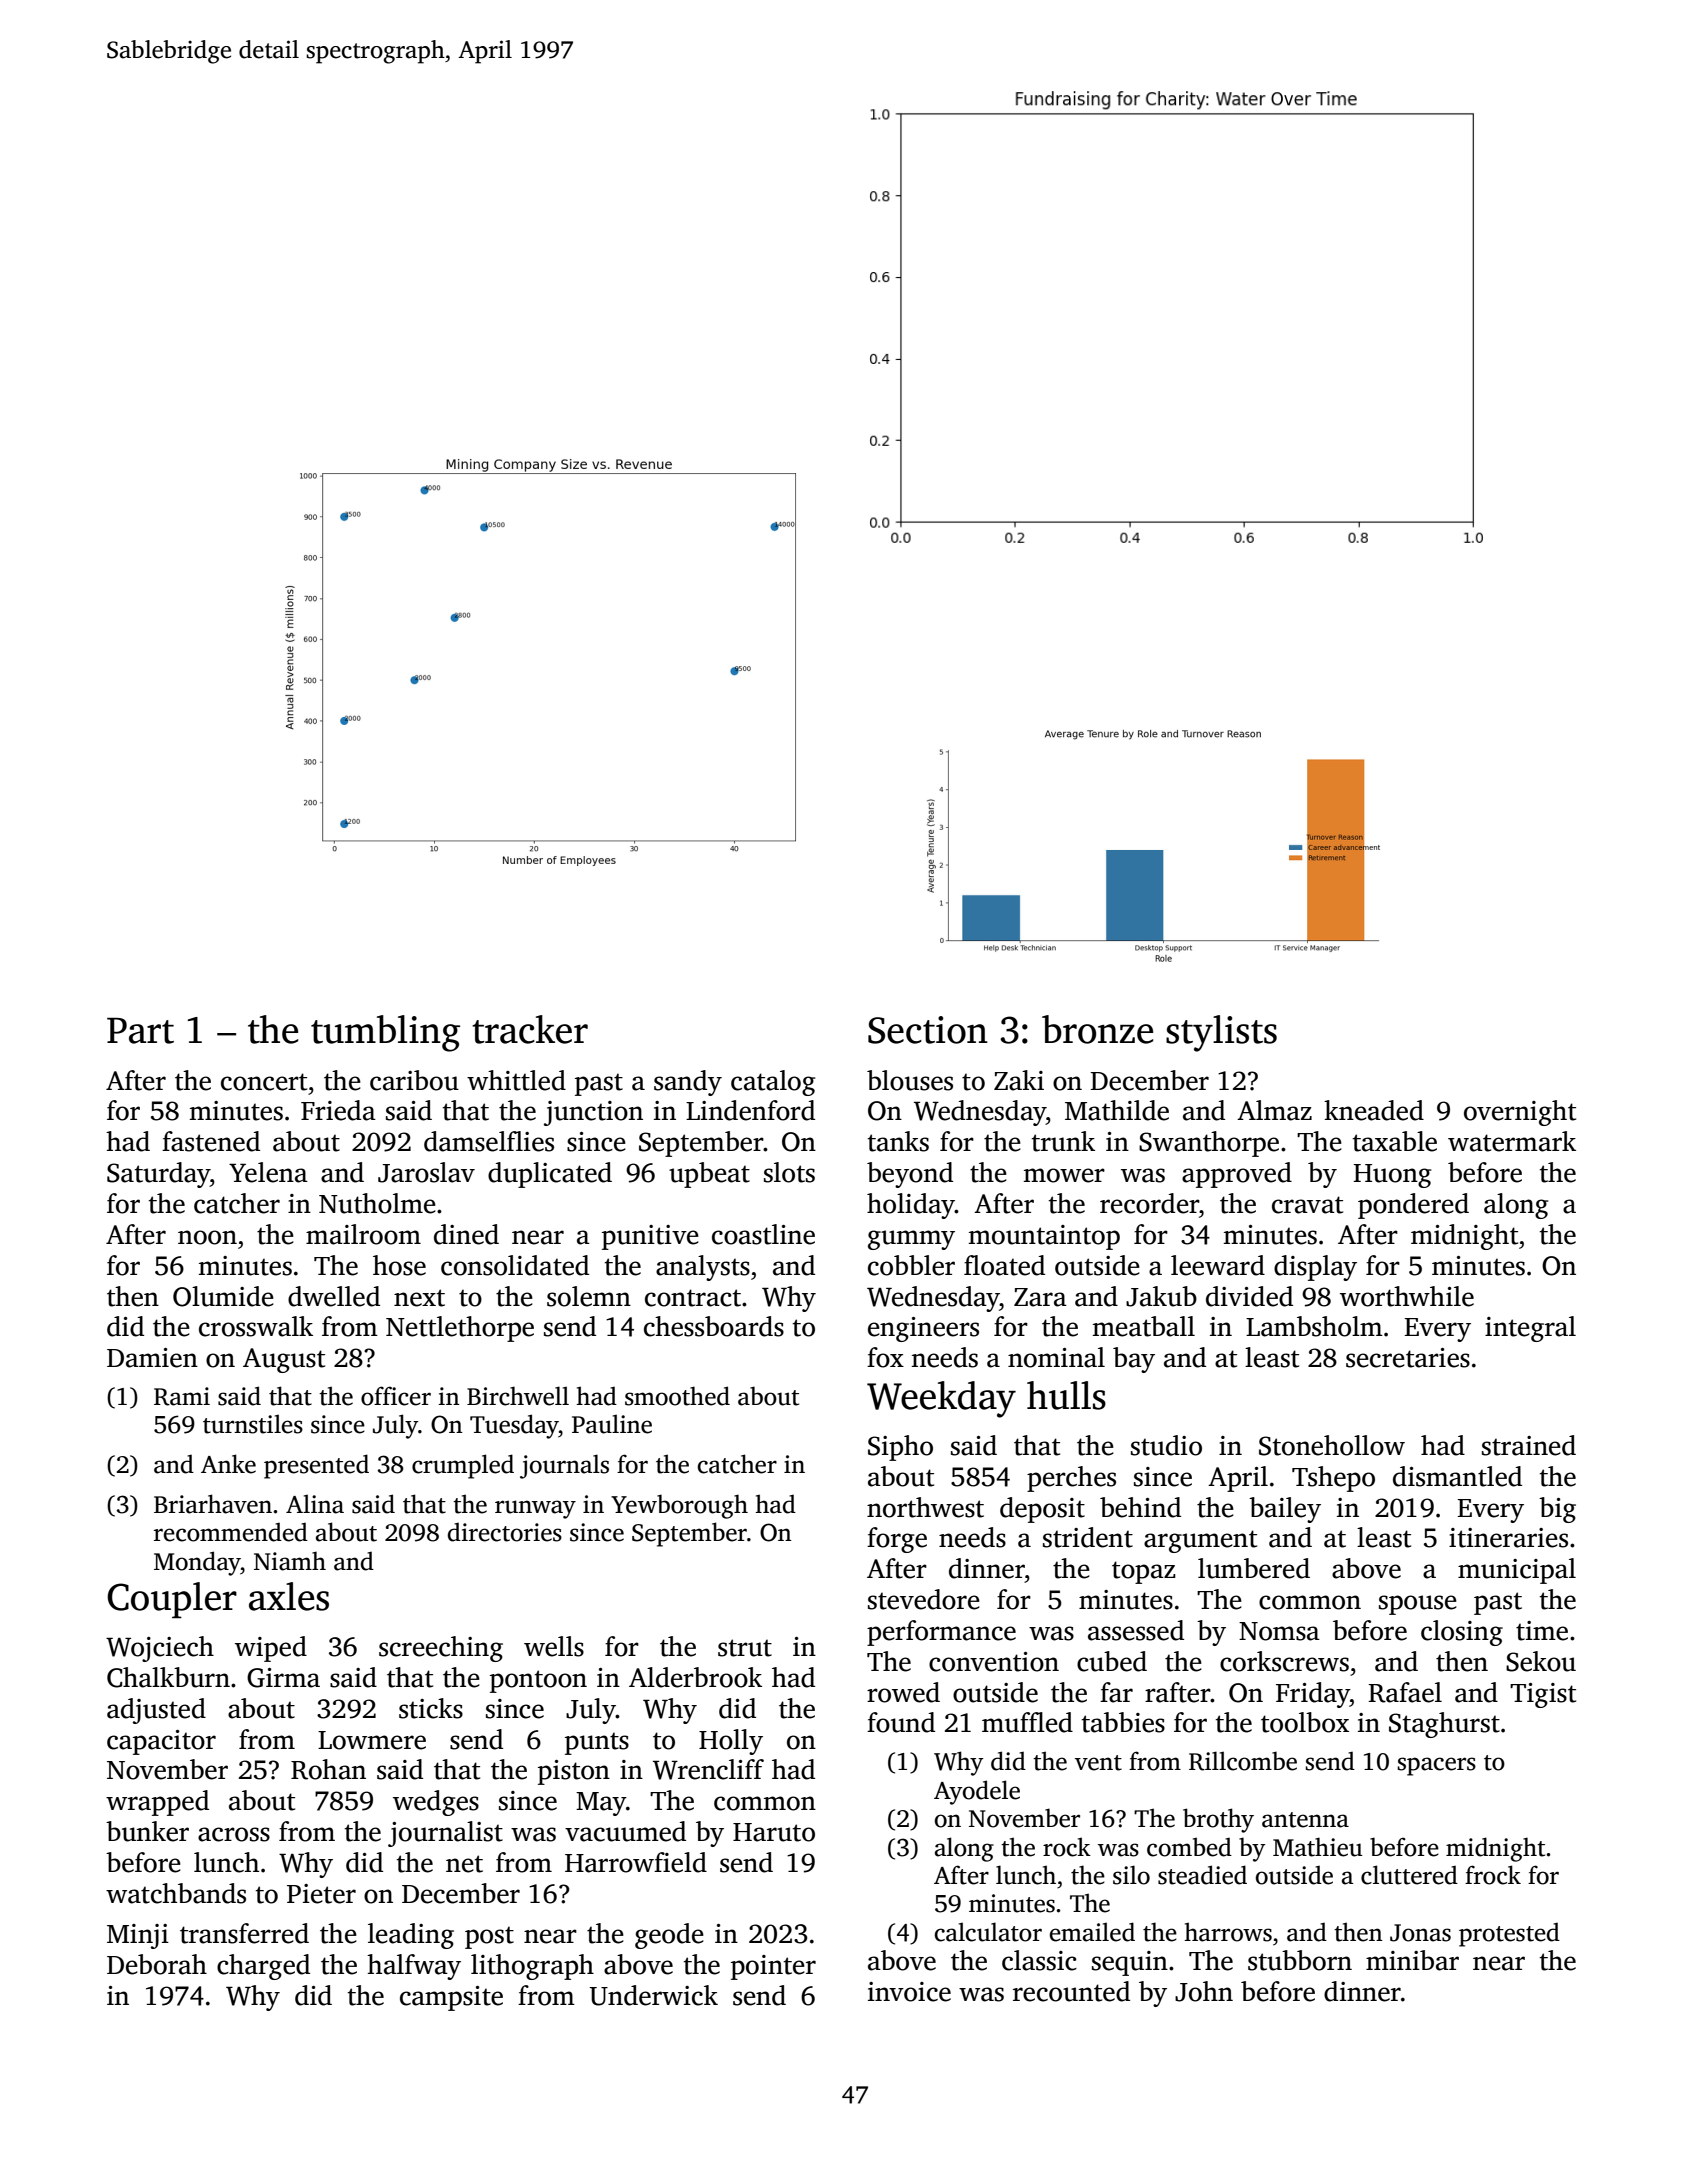 The height and width of the screenshot is (2178, 1683). I want to click on display, so click(1315, 1268).
